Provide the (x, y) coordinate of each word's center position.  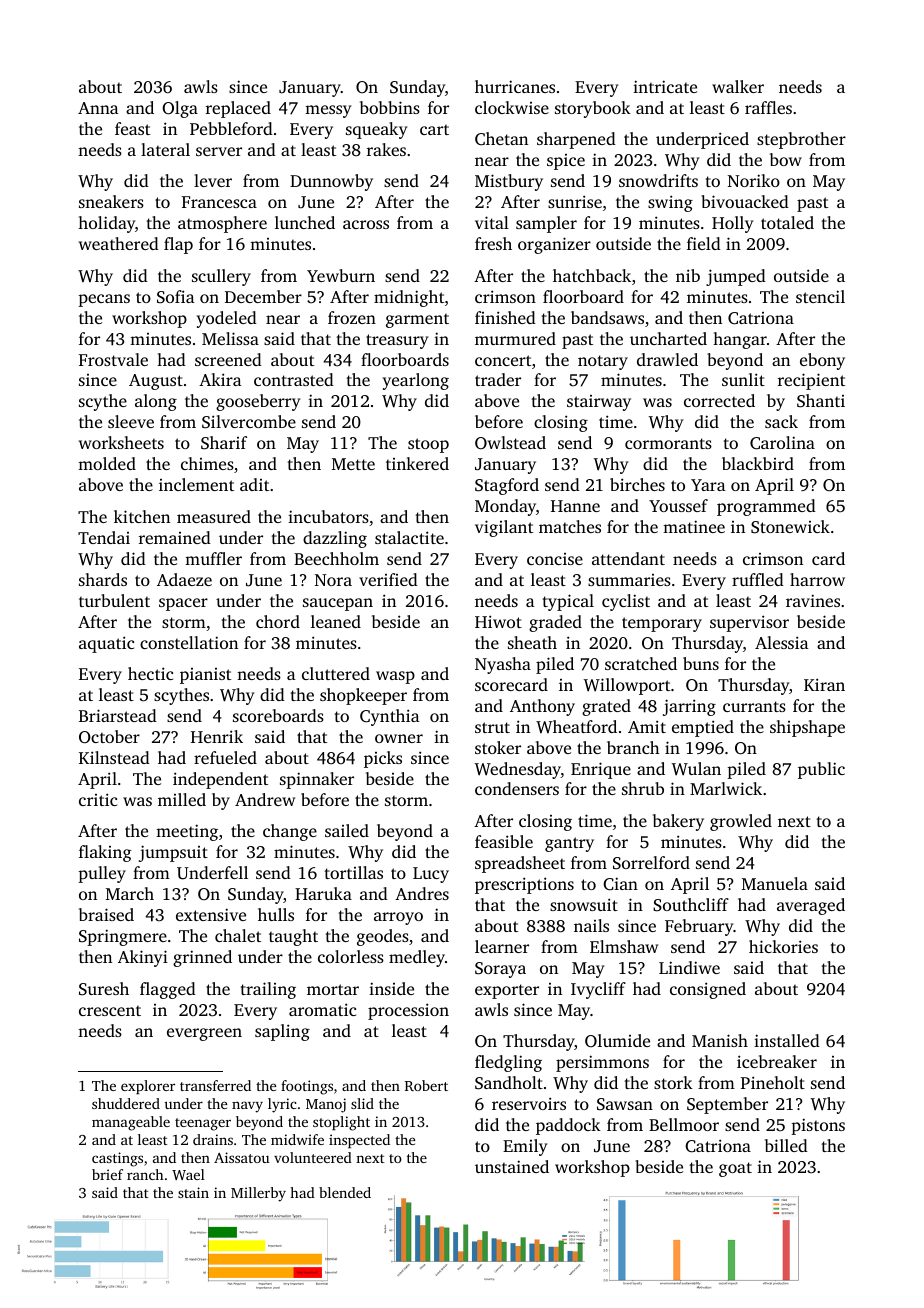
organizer (554, 245)
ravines (813, 600)
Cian (620, 884)
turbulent (114, 600)
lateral (165, 149)
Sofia (176, 297)
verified (388, 579)
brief (107, 1174)
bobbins (390, 107)
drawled (667, 359)
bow (786, 159)
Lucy (431, 875)
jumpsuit (173, 853)
